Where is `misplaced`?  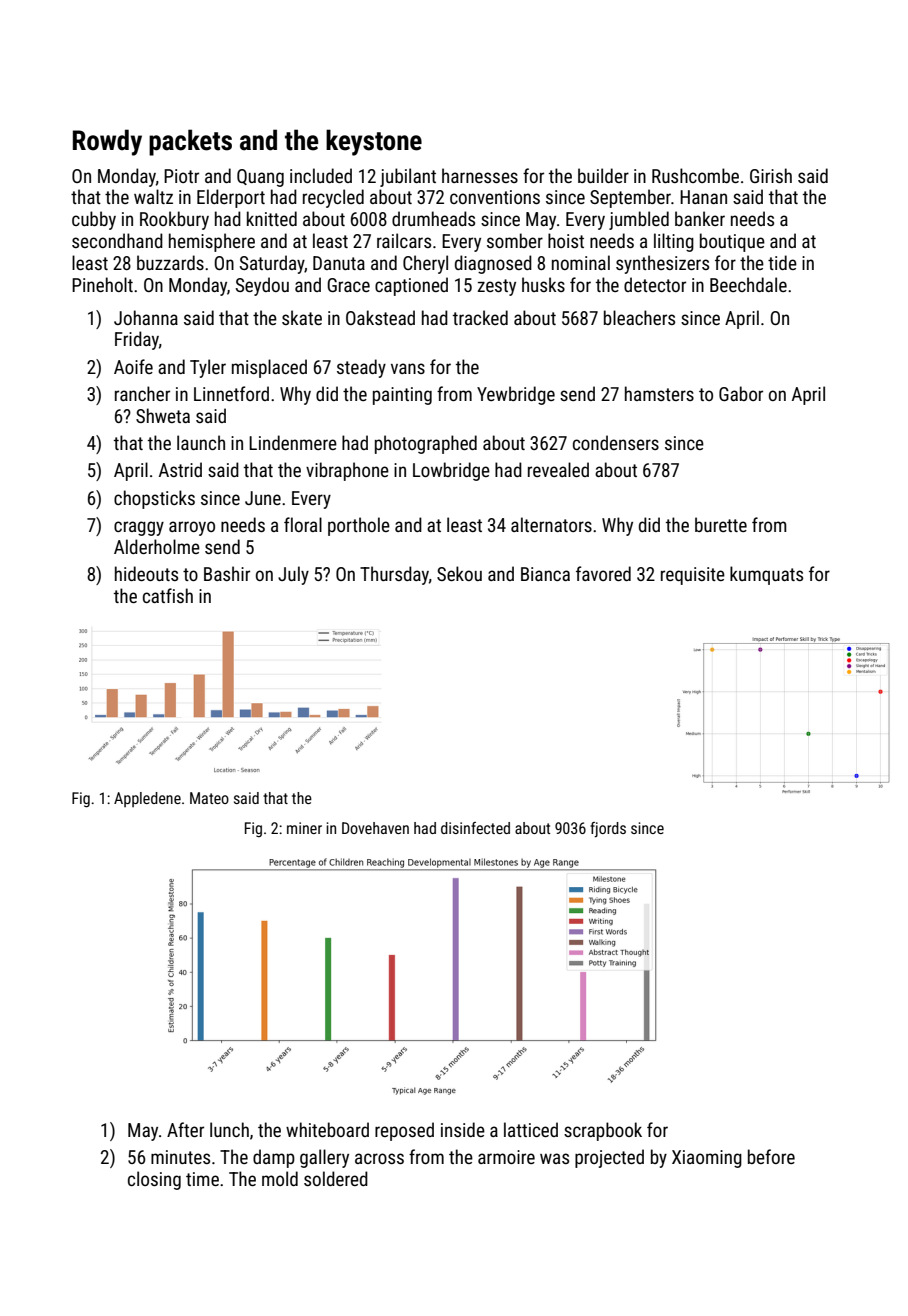 misplaced is located at coordinates (269, 368).
